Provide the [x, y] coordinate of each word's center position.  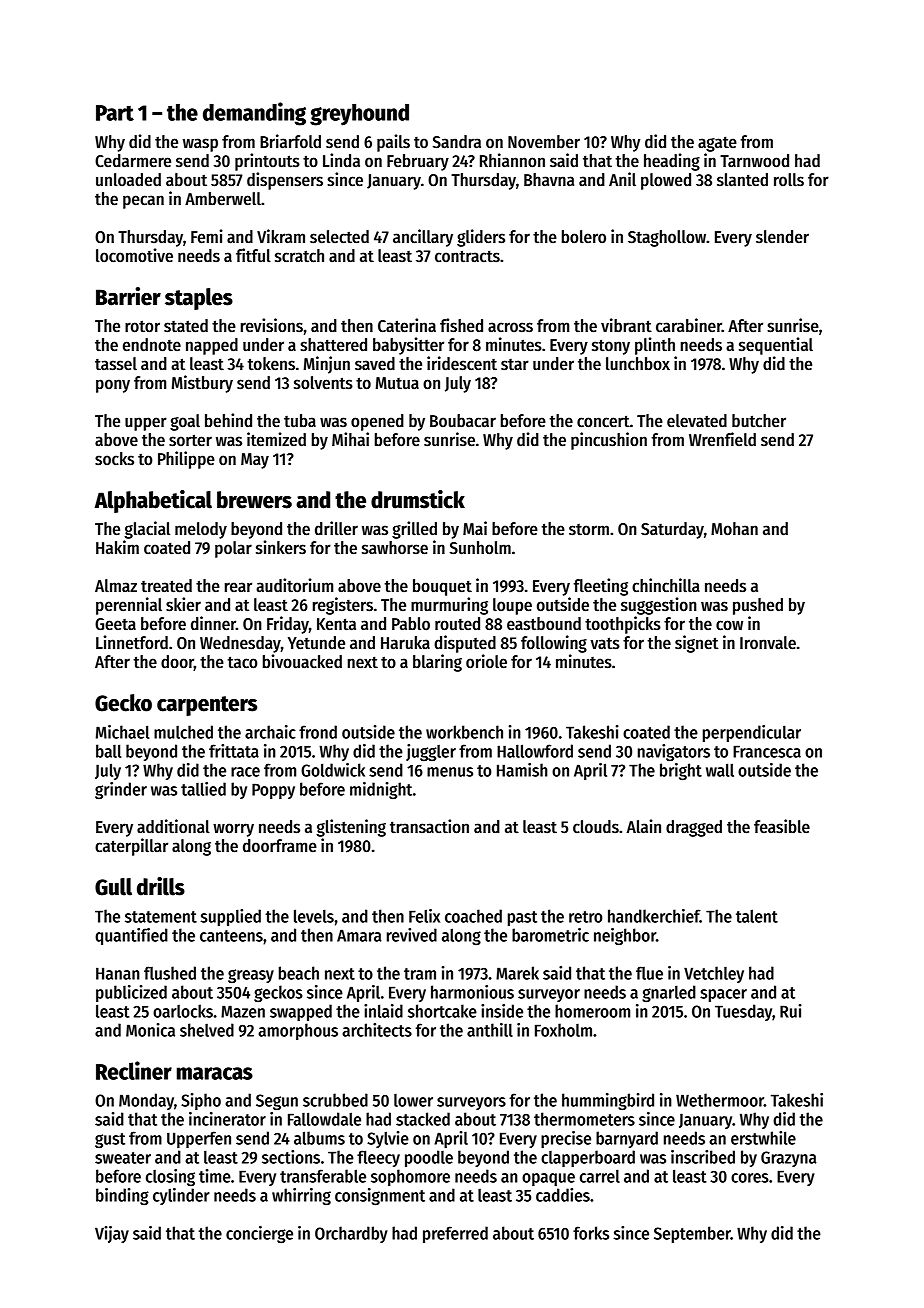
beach [299, 973]
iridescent [462, 363]
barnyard [627, 1139]
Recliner [134, 1070]
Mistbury [202, 384]
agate [717, 144]
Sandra [457, 142]
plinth [655, 346]
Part [115, 113]
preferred [455, 1234]
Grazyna [789, 1159]
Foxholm [563, 1030]
